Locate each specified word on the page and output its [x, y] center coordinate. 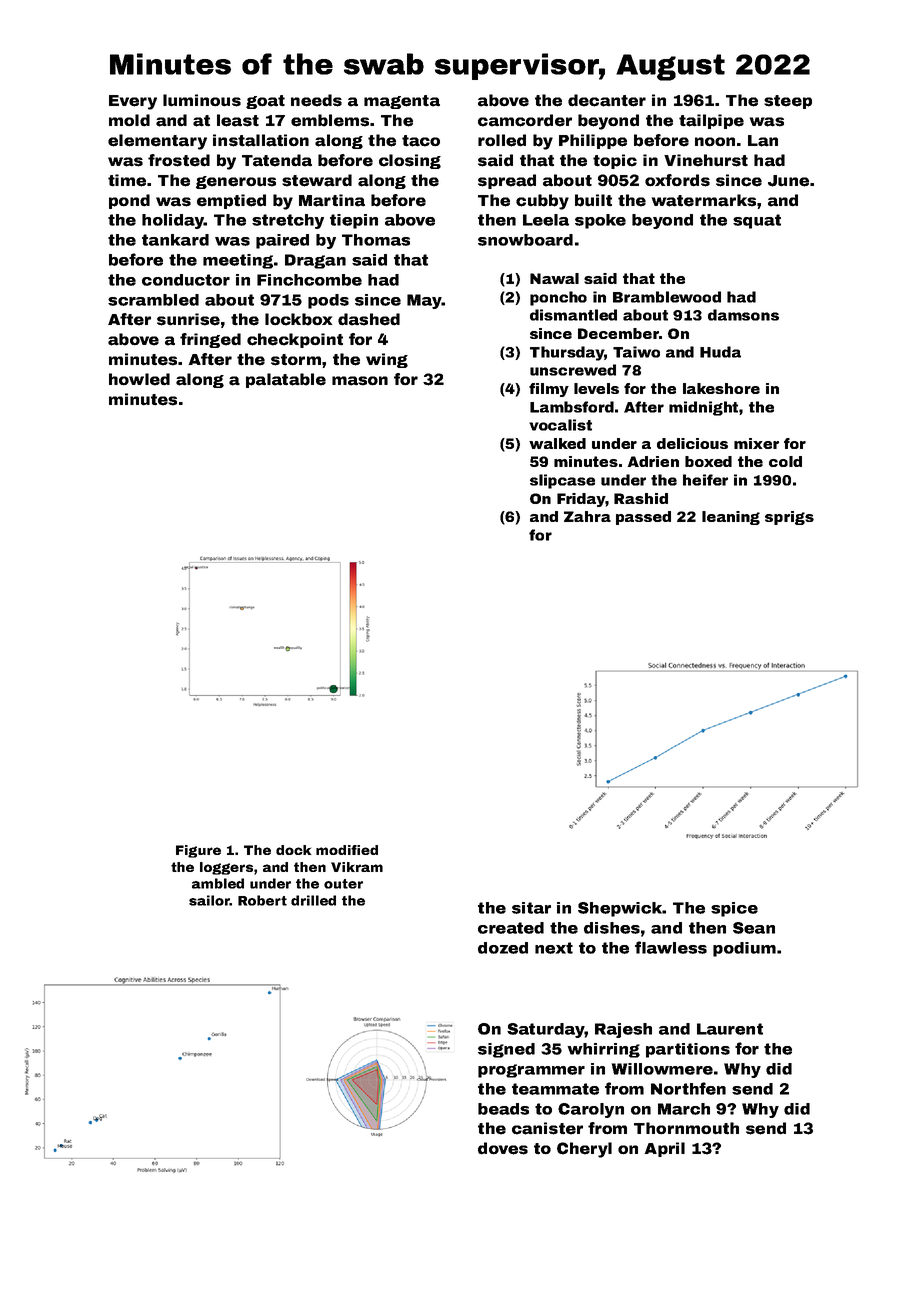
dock [293, 850]
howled [139, 379]
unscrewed [573, 370]
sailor [209, 900]
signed [506, 1050]
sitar [531, 908]
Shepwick [620, 909]
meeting [238, 261]
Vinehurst [706, 160]
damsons [743, 315]
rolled [502, 140]
